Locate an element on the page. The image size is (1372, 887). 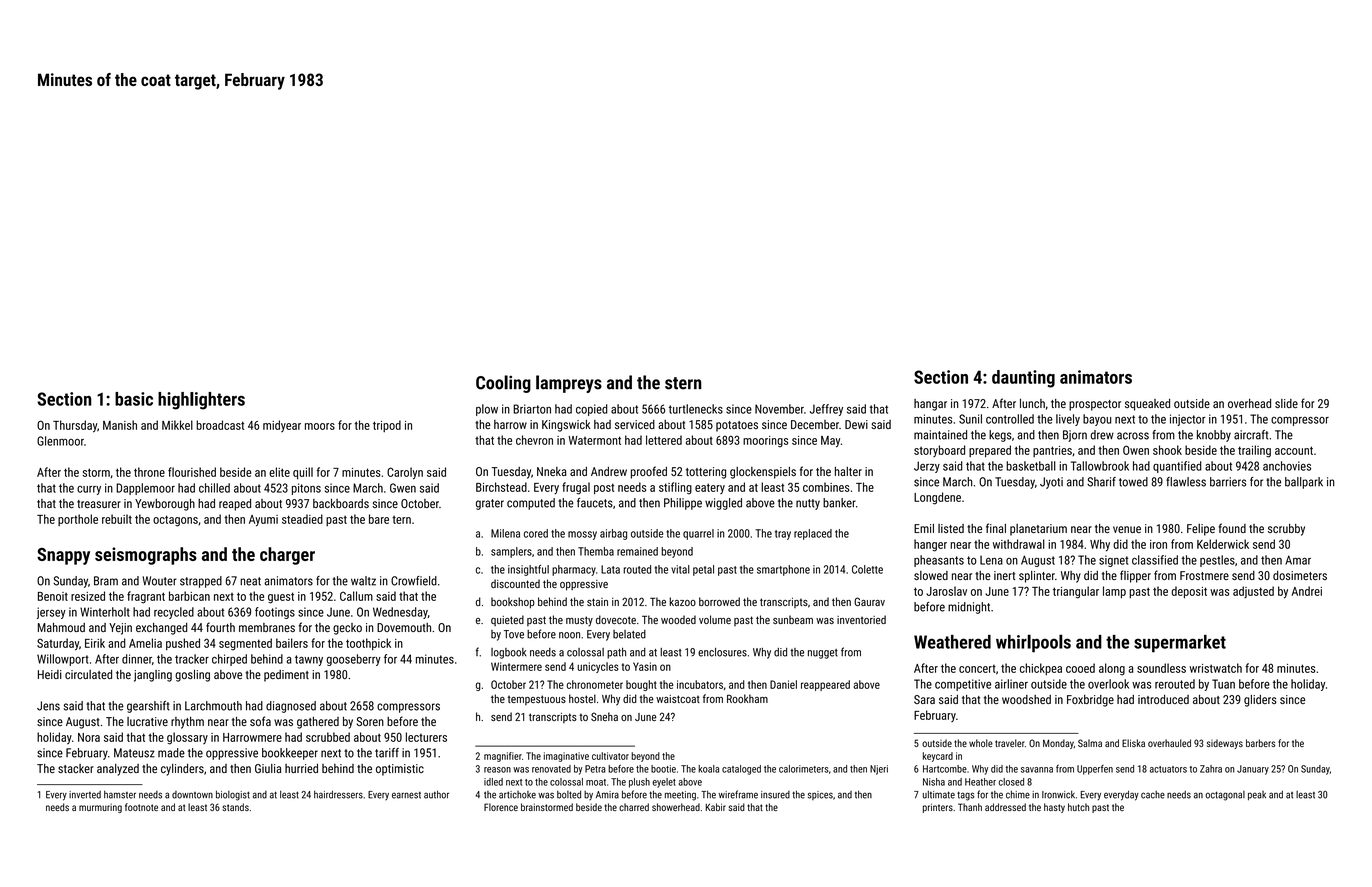
printers is located at coordinates (938, 808).
